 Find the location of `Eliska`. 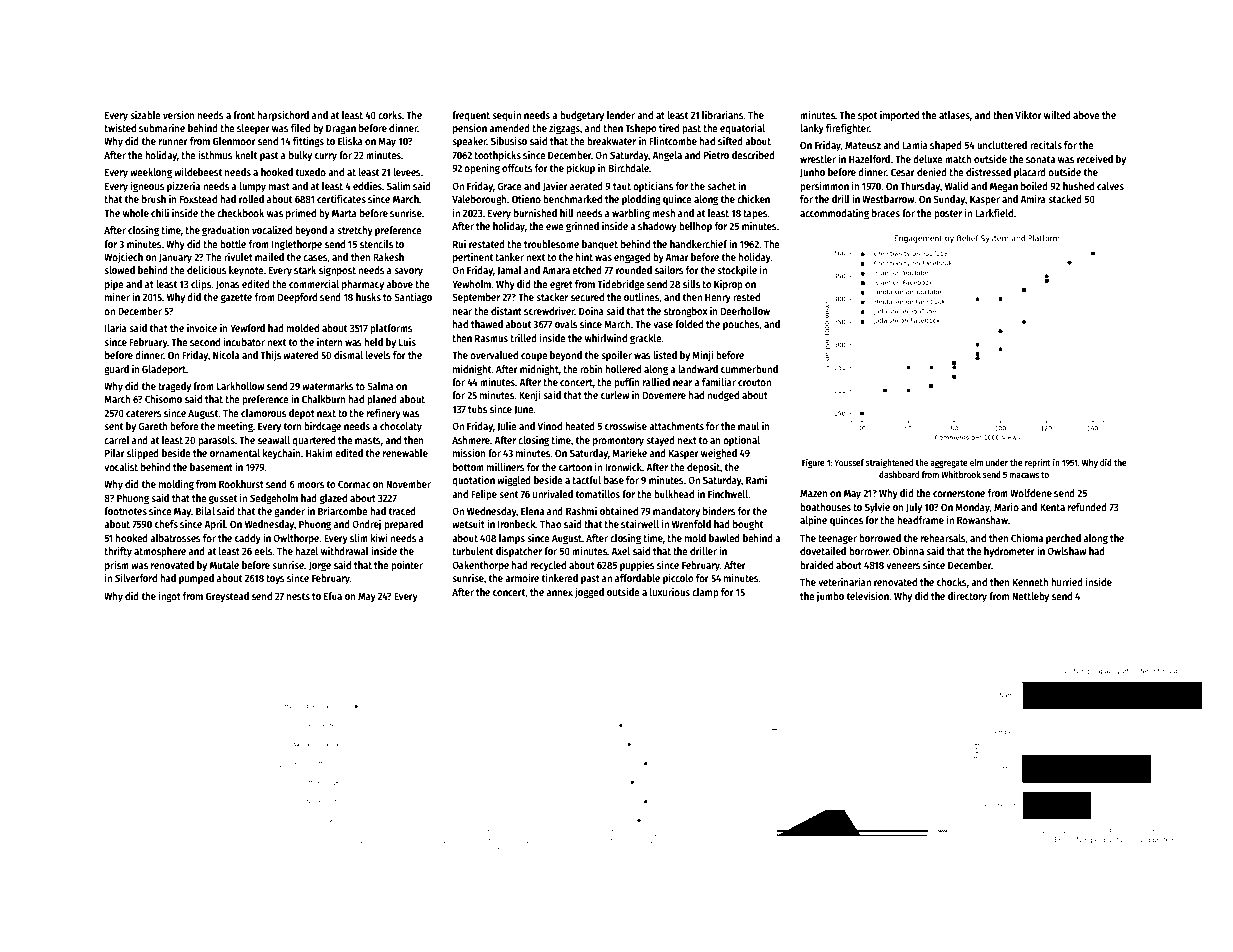

Eliska is located at coordinates (350, 140).
